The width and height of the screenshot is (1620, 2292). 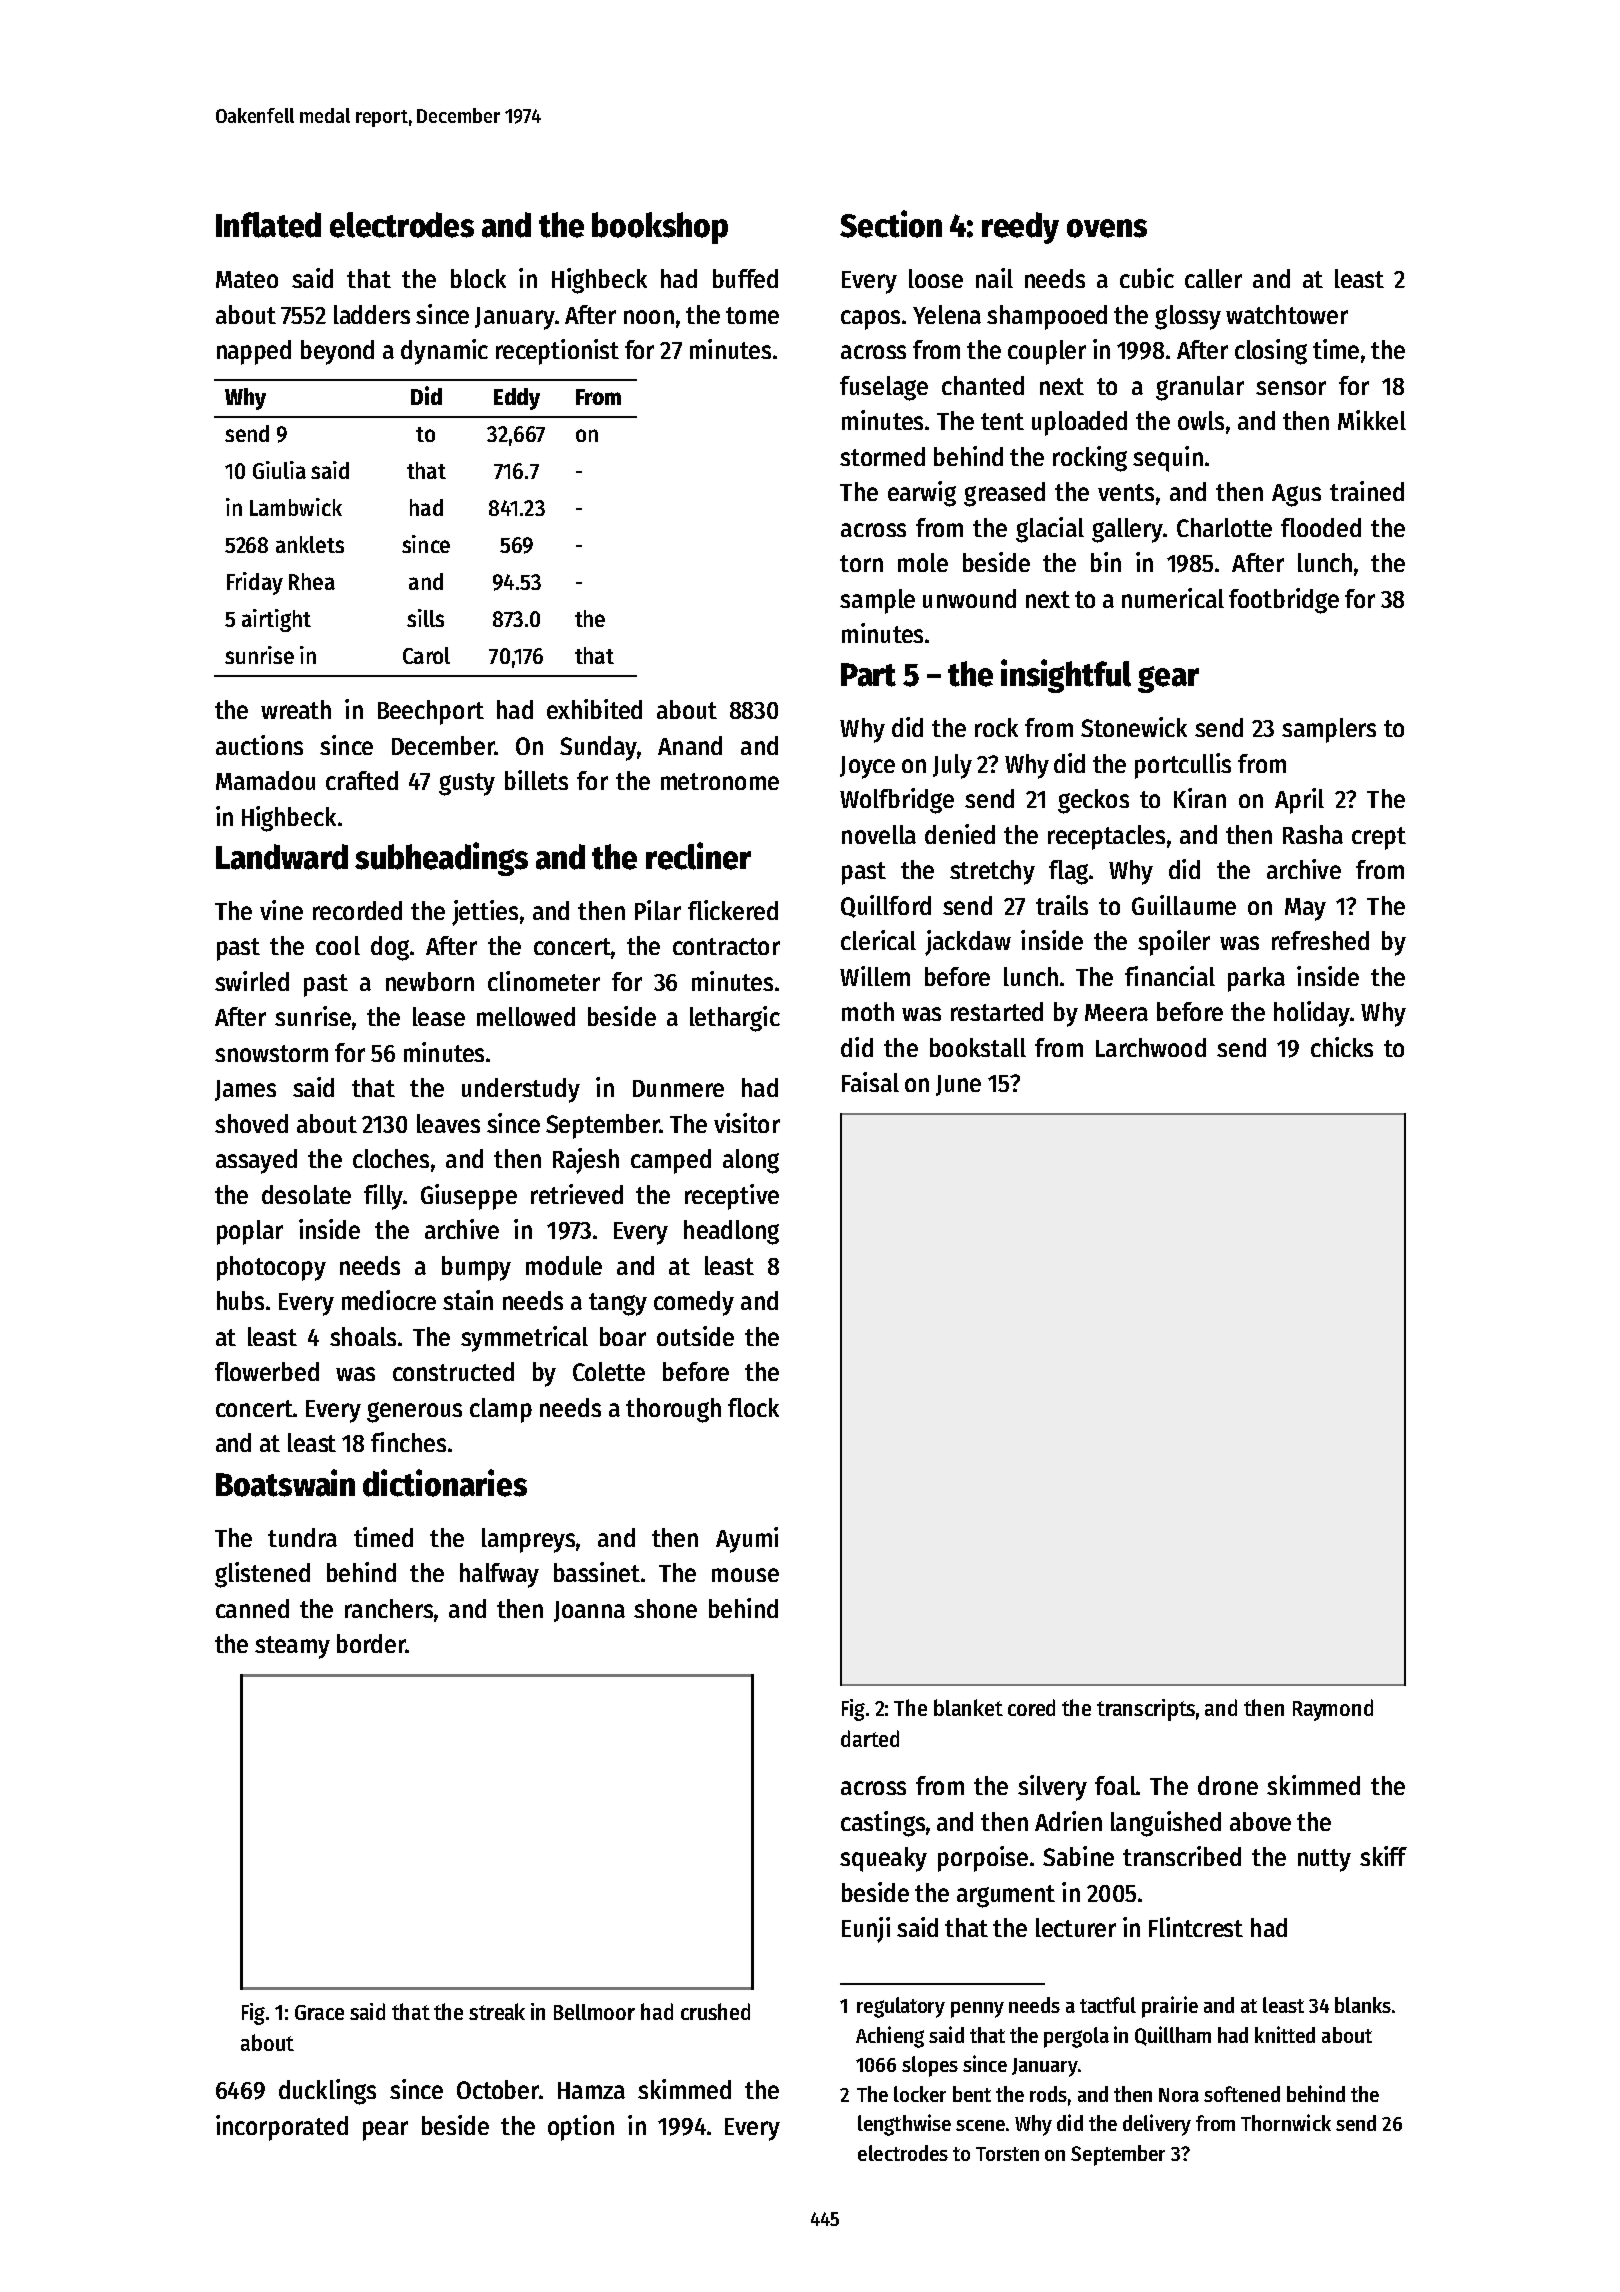 I want to click on ducklings, so click(x=327, y=2092).
